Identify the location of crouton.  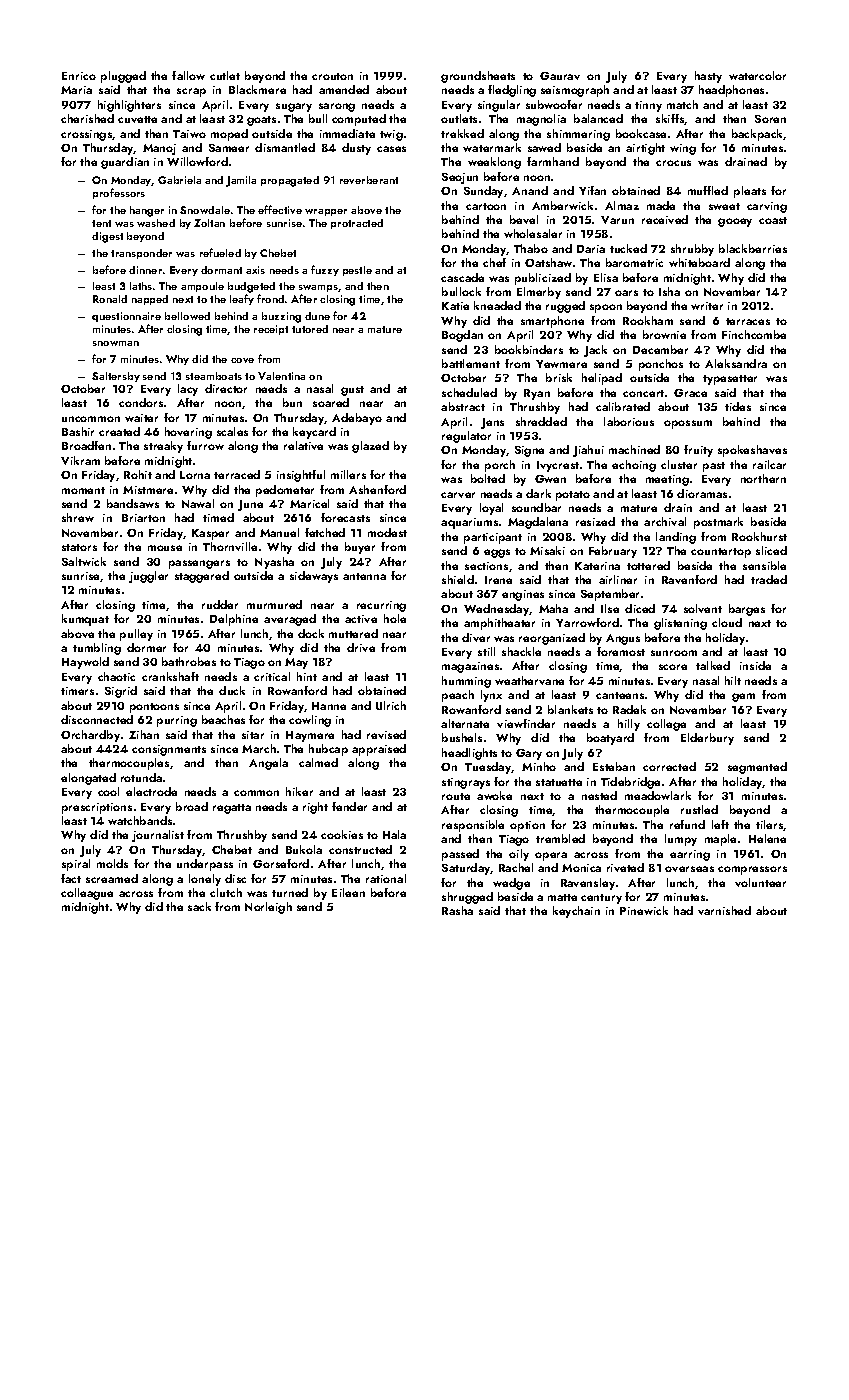
(332, 76).
